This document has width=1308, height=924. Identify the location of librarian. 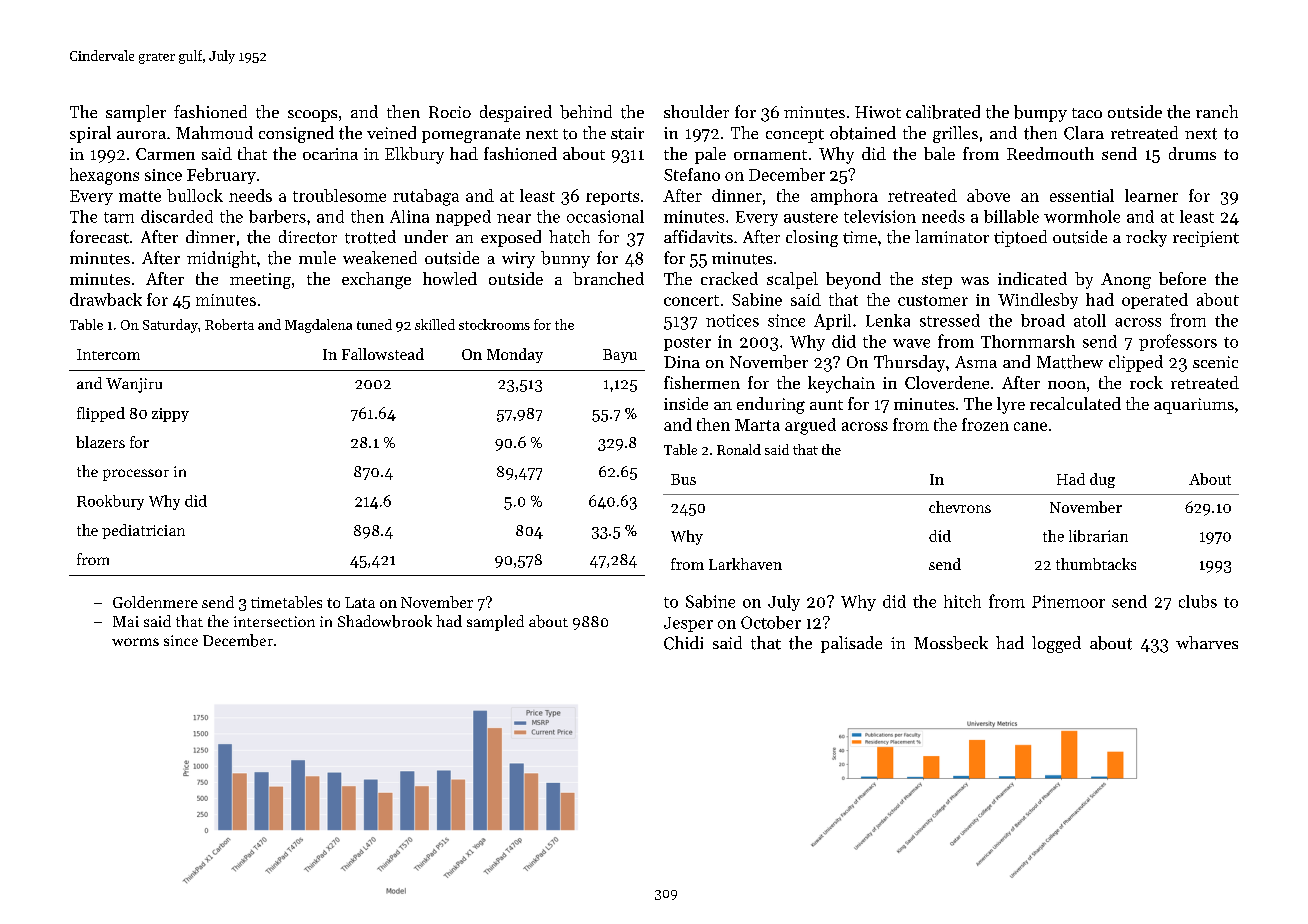
(1098, 536).
